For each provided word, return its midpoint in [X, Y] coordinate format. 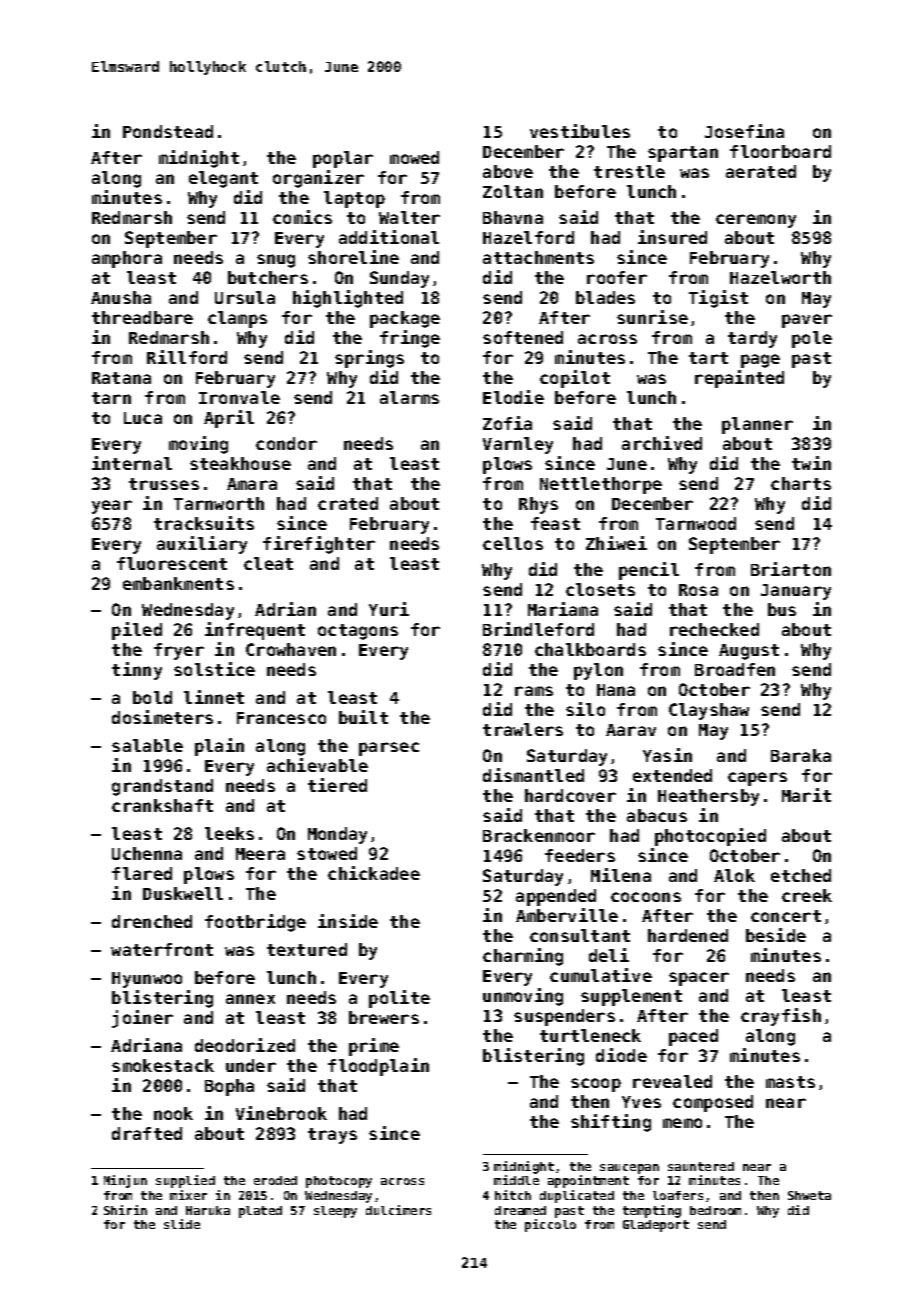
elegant [223, 179]
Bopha [229, 1087]
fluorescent [172, 563]
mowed [414, 157]
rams [534, 691]
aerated [761, 171]
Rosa [698, 590]
